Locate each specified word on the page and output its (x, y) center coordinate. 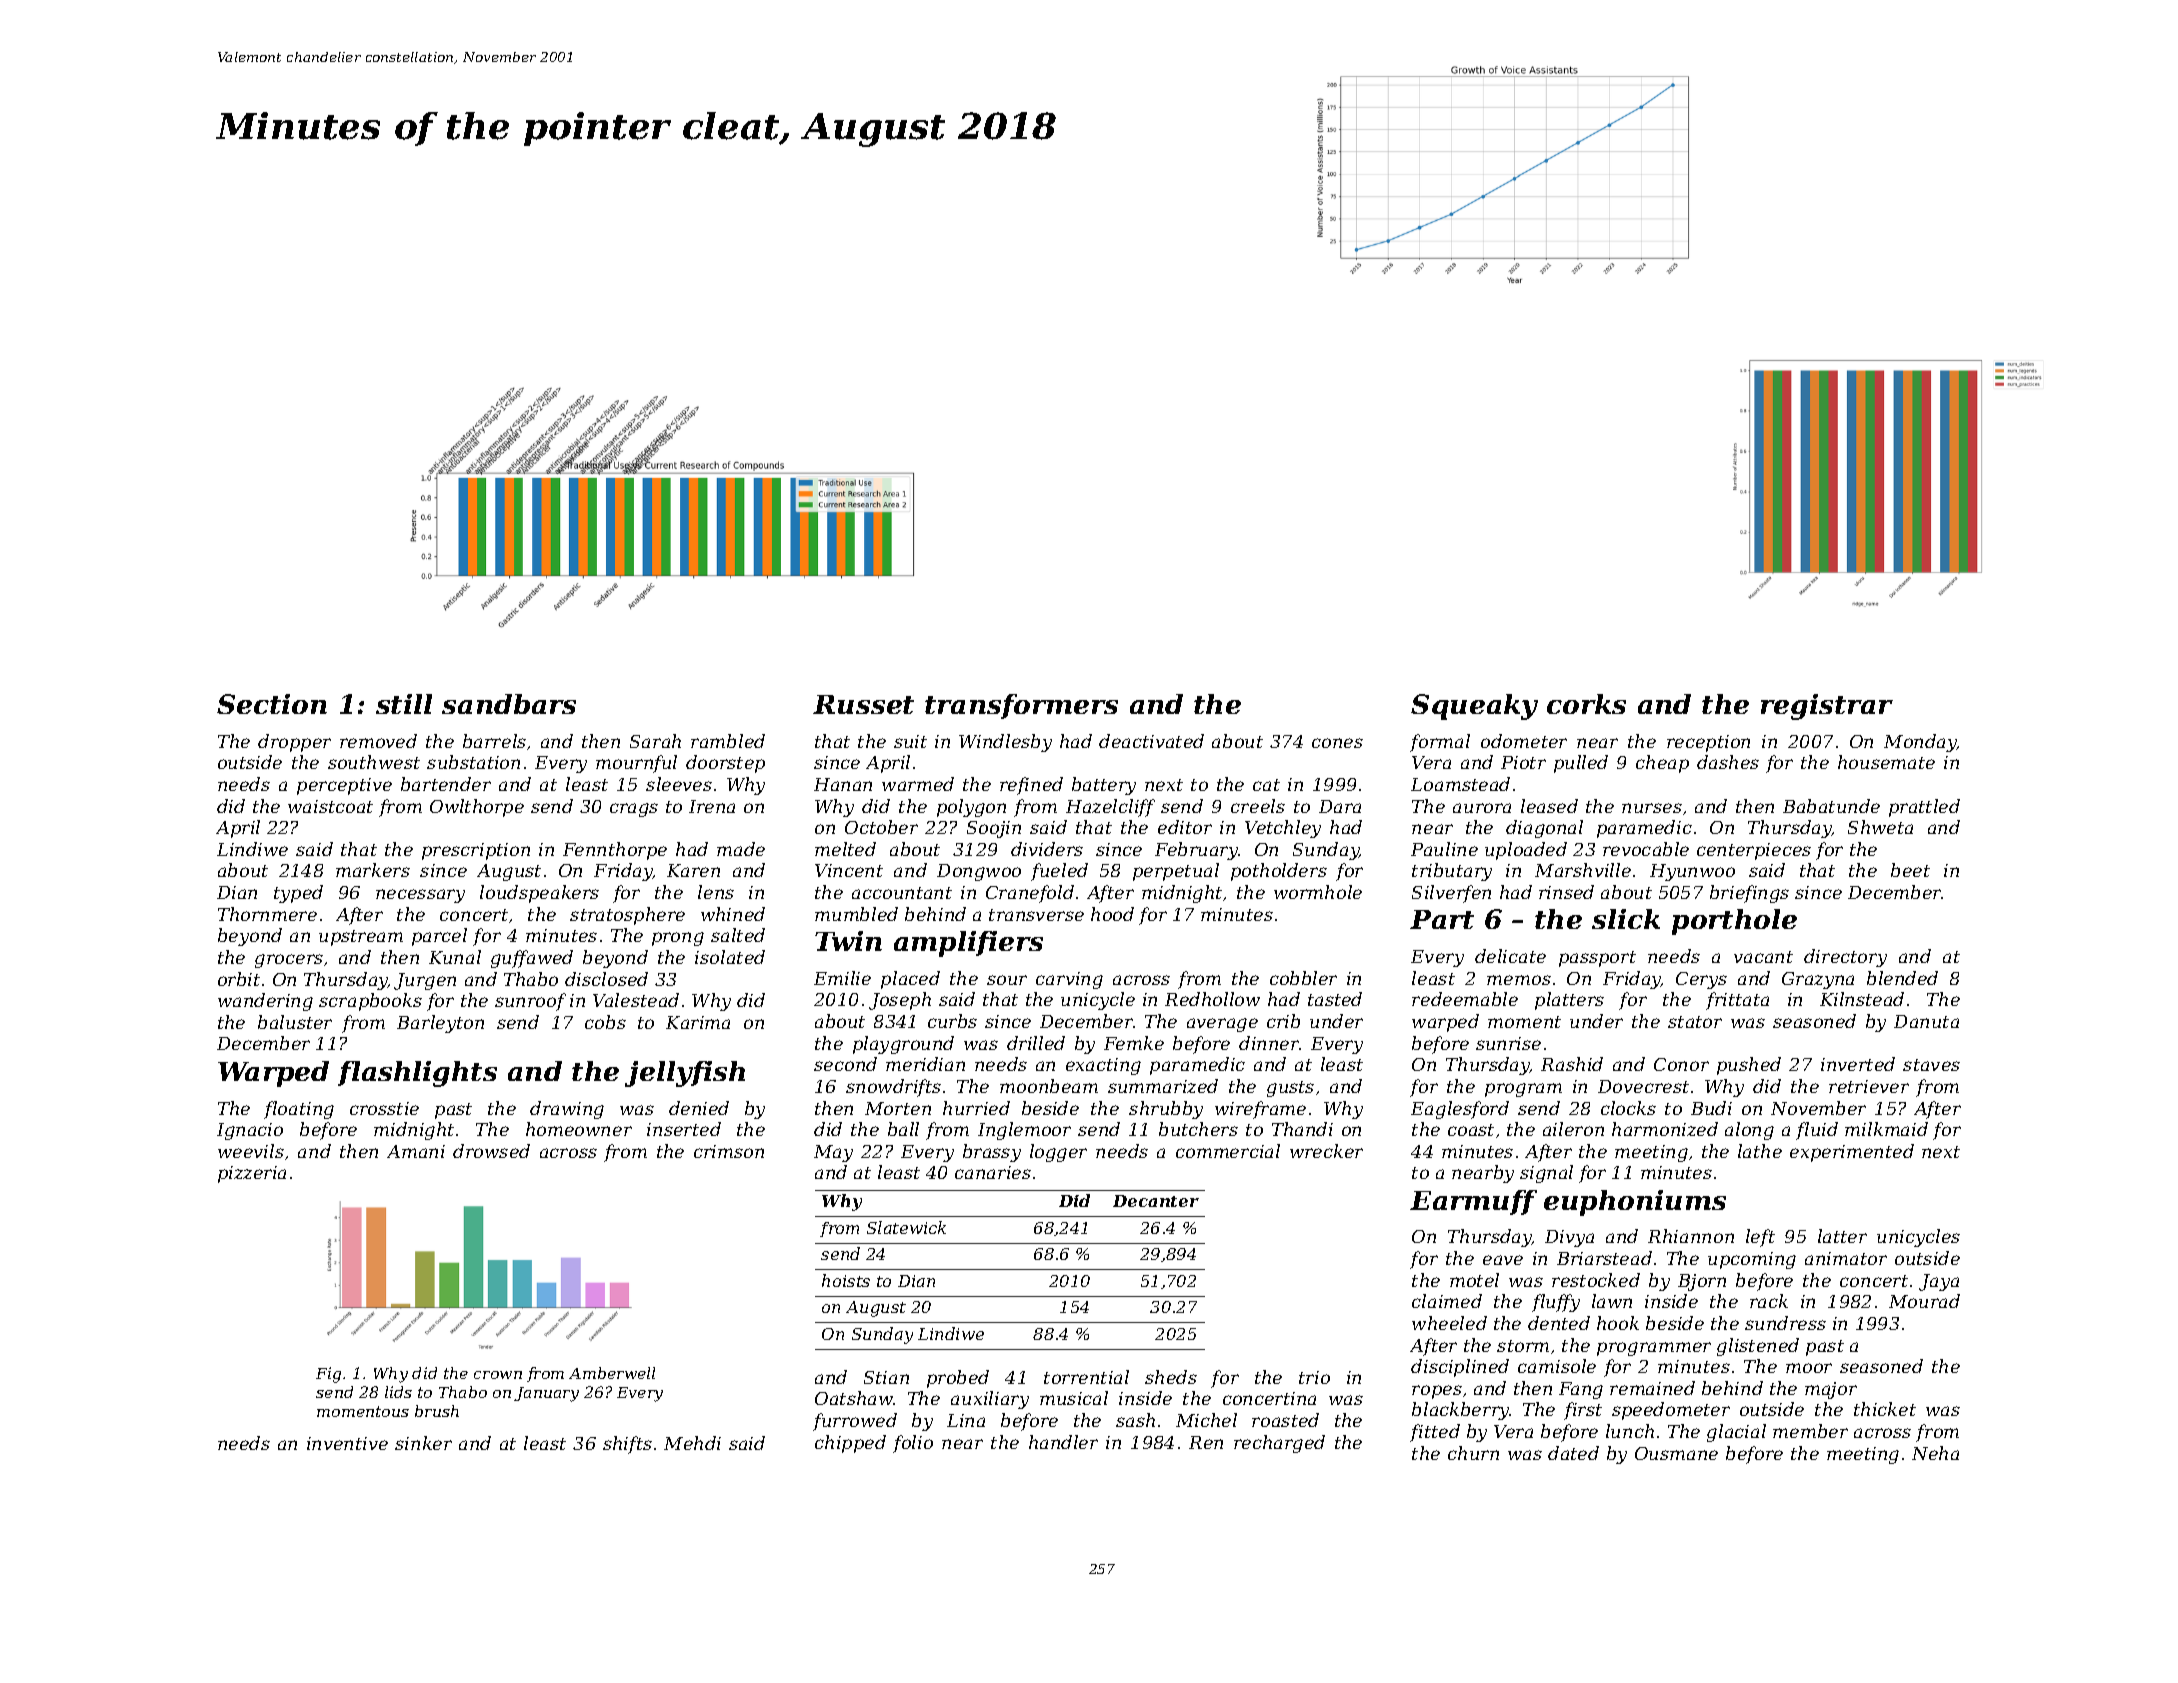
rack (1769, 1301)
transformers (1021, 706)
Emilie (842, 978)
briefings (1749, 894)
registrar (1827, 707)
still (404, 704)
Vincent (849, 870)
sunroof (530, 1002)
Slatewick (906, 1227)
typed (298, 894)
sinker (423, 1443)
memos (1519, 980)
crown (498, 1375)
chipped (850, 1444)
